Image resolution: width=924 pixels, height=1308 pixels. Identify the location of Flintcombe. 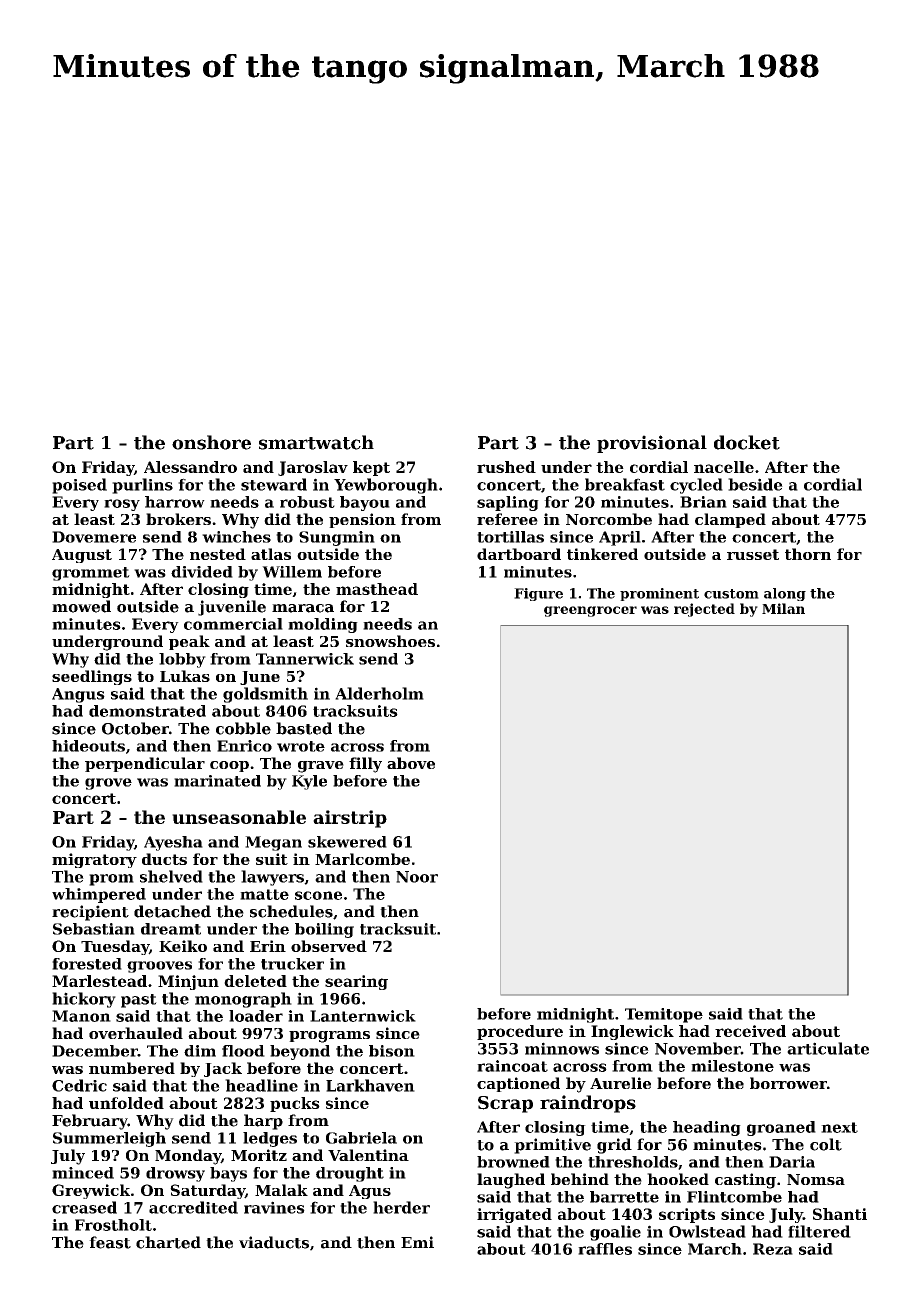
(734, 1197).
